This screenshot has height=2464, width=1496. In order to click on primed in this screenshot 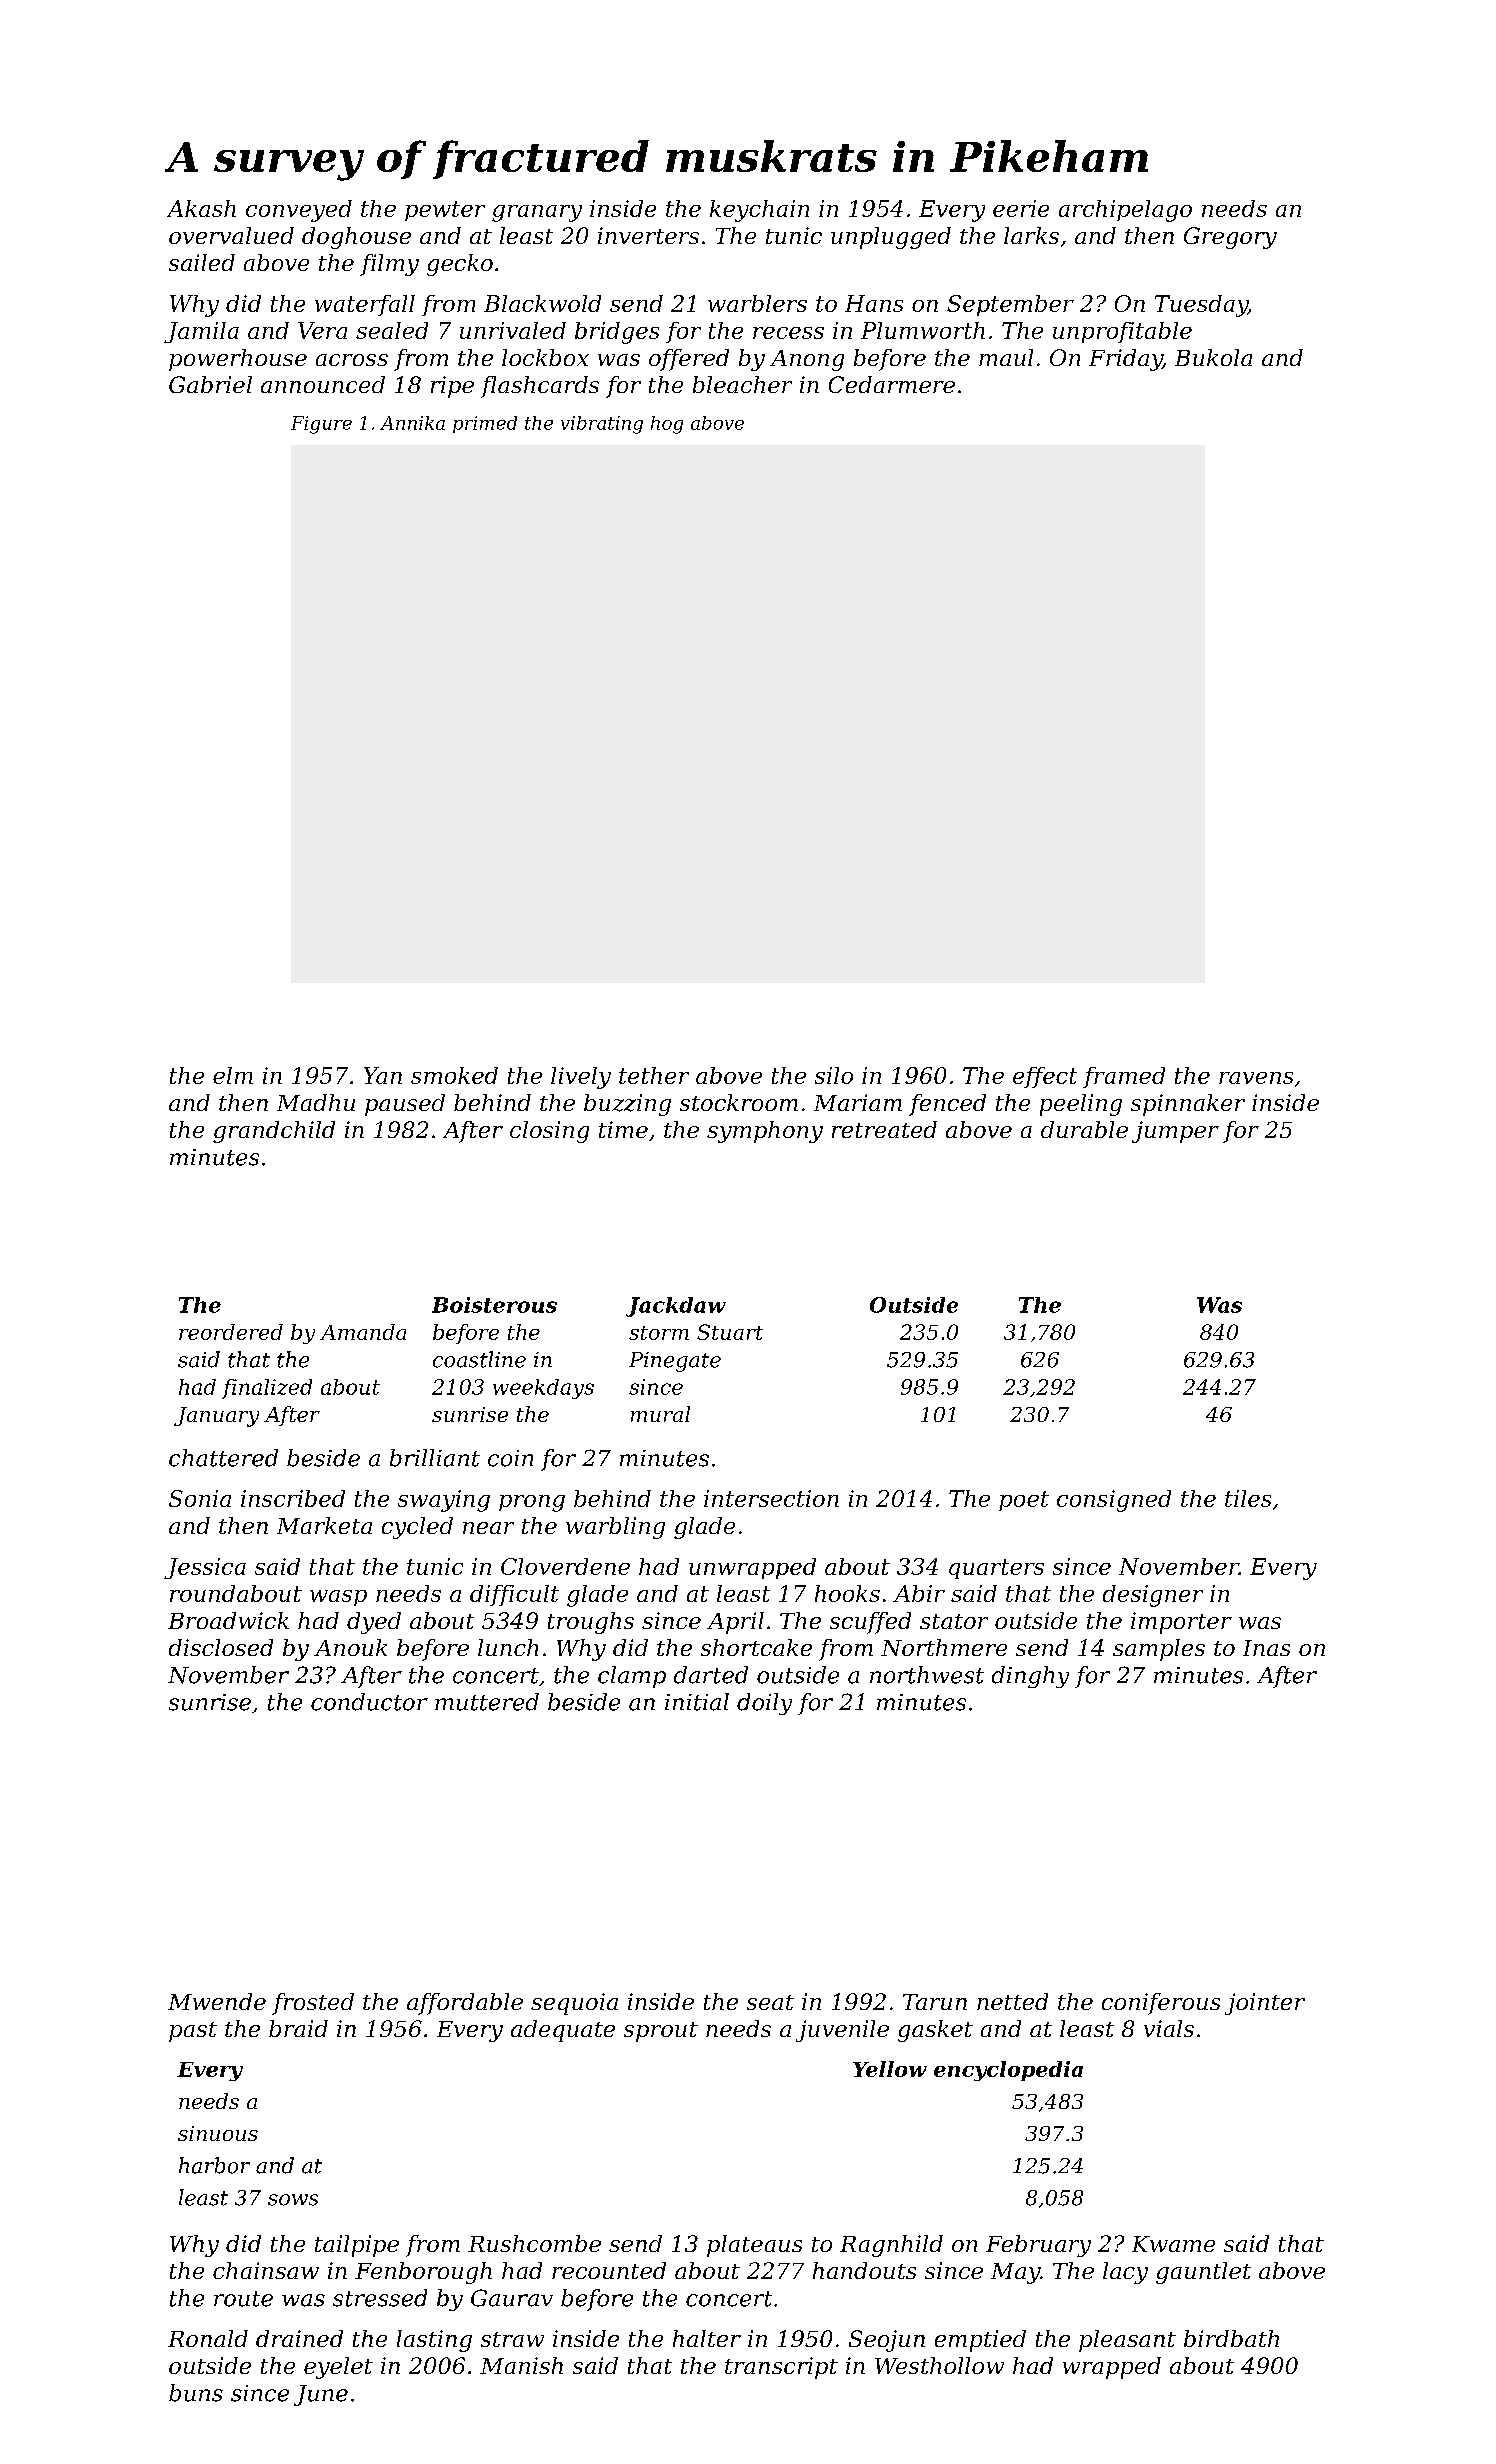, I will do `click(485, 424)`.
